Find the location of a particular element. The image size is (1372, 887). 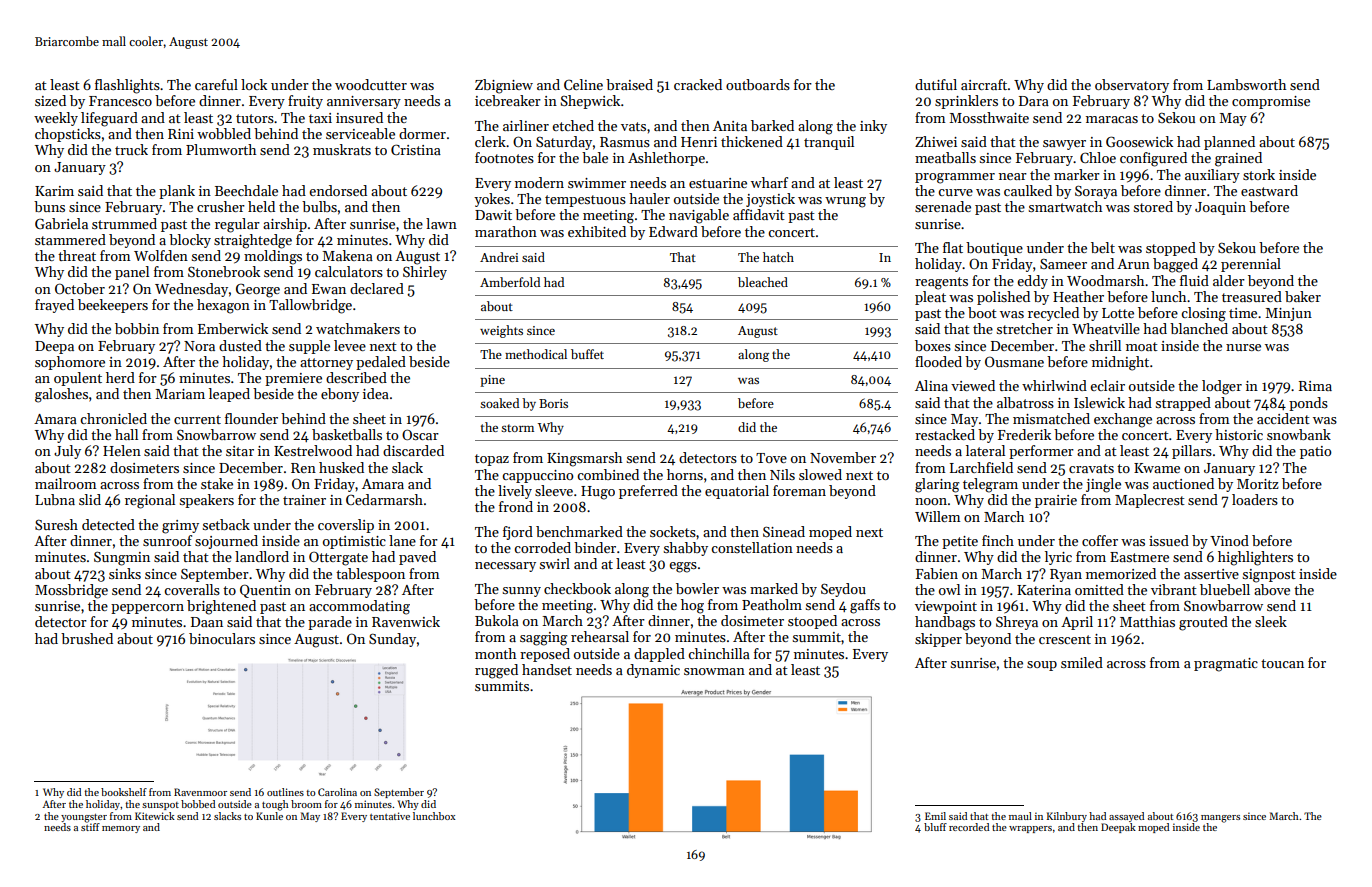

broom is located at coordinates (306, 804).
